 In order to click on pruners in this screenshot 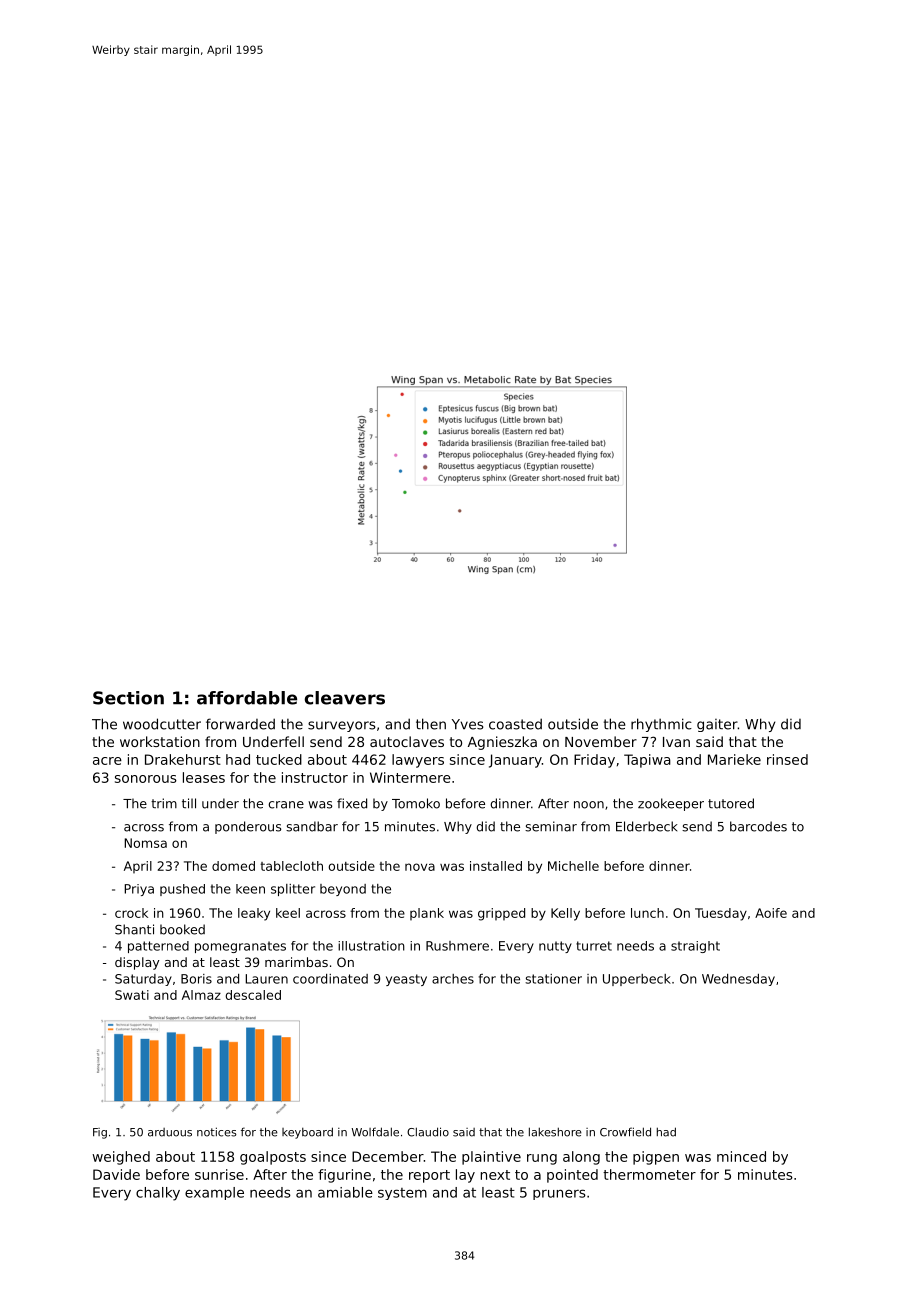, I will do `click(559, 1194)`.
